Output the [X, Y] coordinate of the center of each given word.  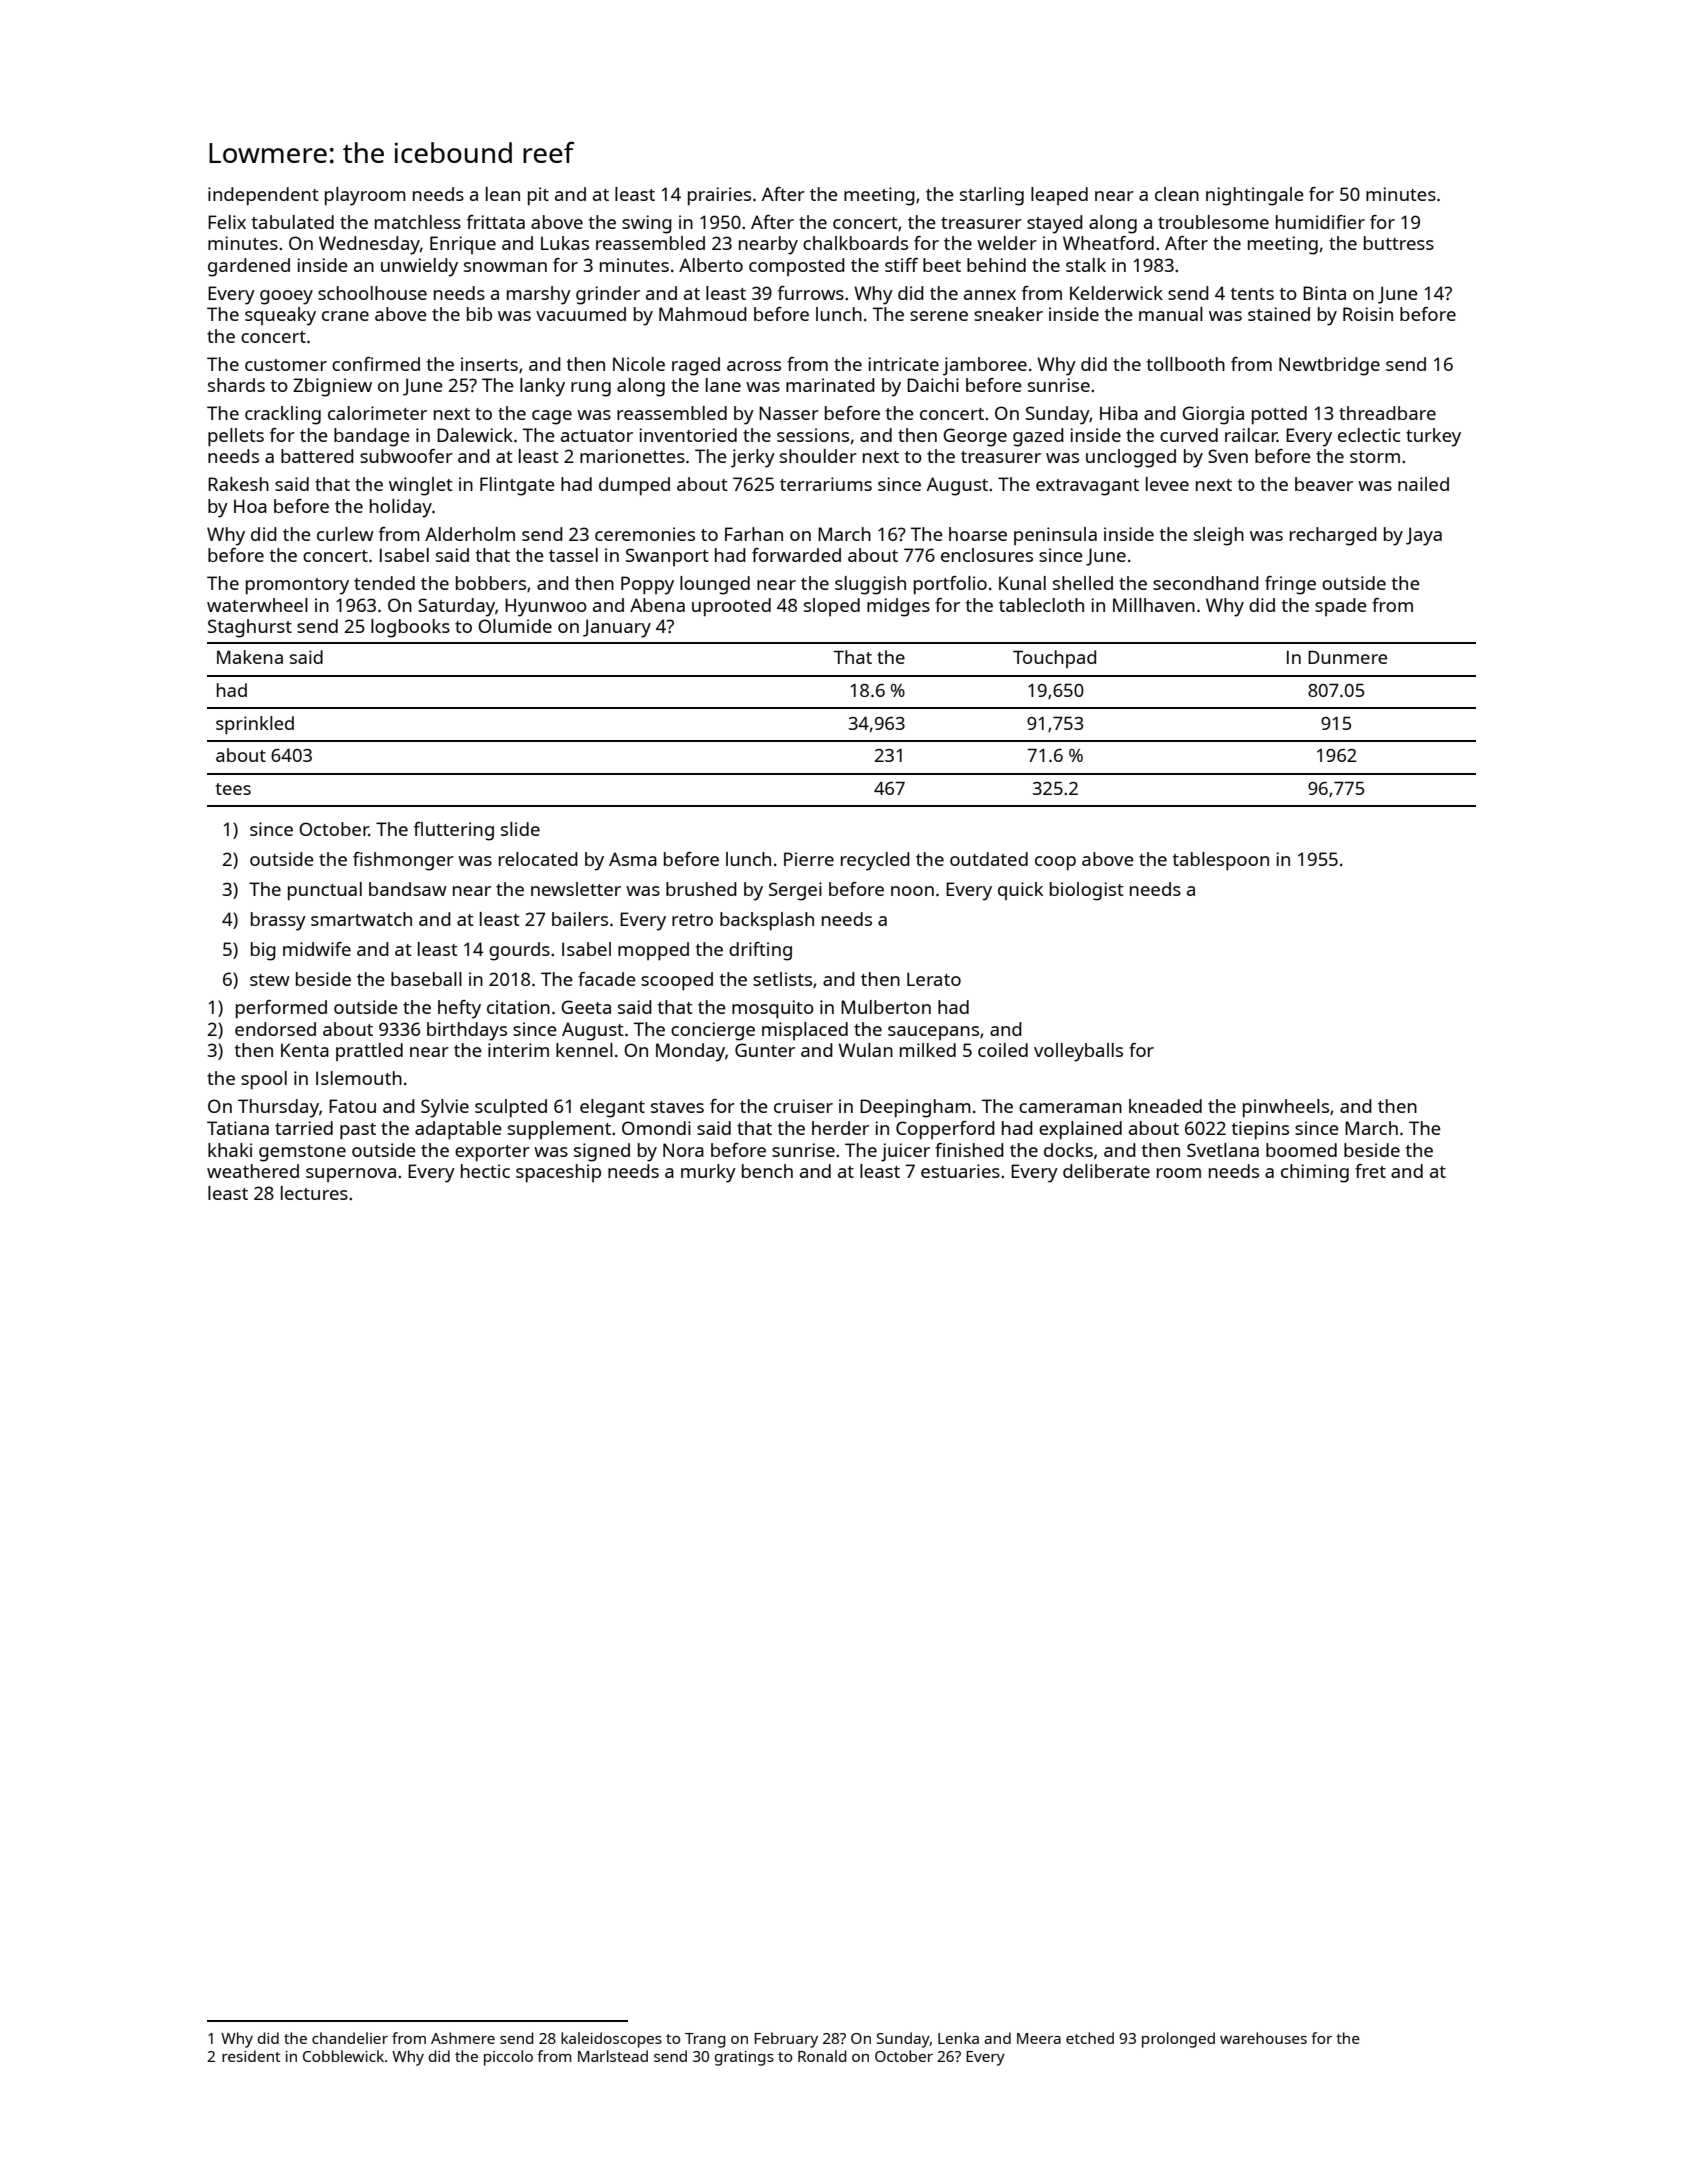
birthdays [467, 1031]
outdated [989, 859]
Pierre [809, 859]
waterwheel [257, 605]
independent [263, 196]
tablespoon [1221, 861]
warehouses [1263, 2038]
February [786, 2040]
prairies [719, 196]
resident [251, 2056]
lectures [314, 1193]
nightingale [1255, 196]
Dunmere [1347, 657]
